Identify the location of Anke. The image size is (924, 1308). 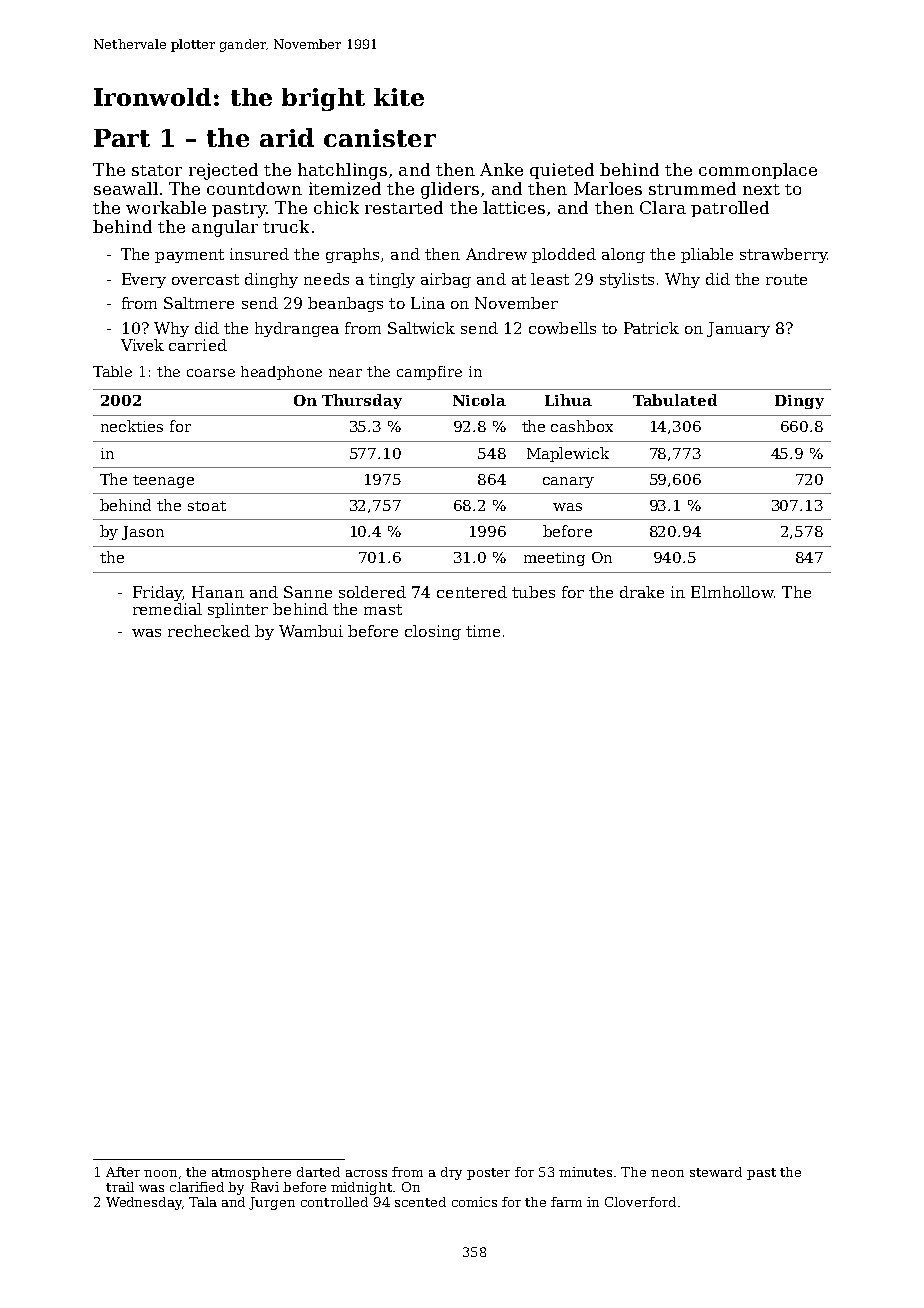
(501, 169).
